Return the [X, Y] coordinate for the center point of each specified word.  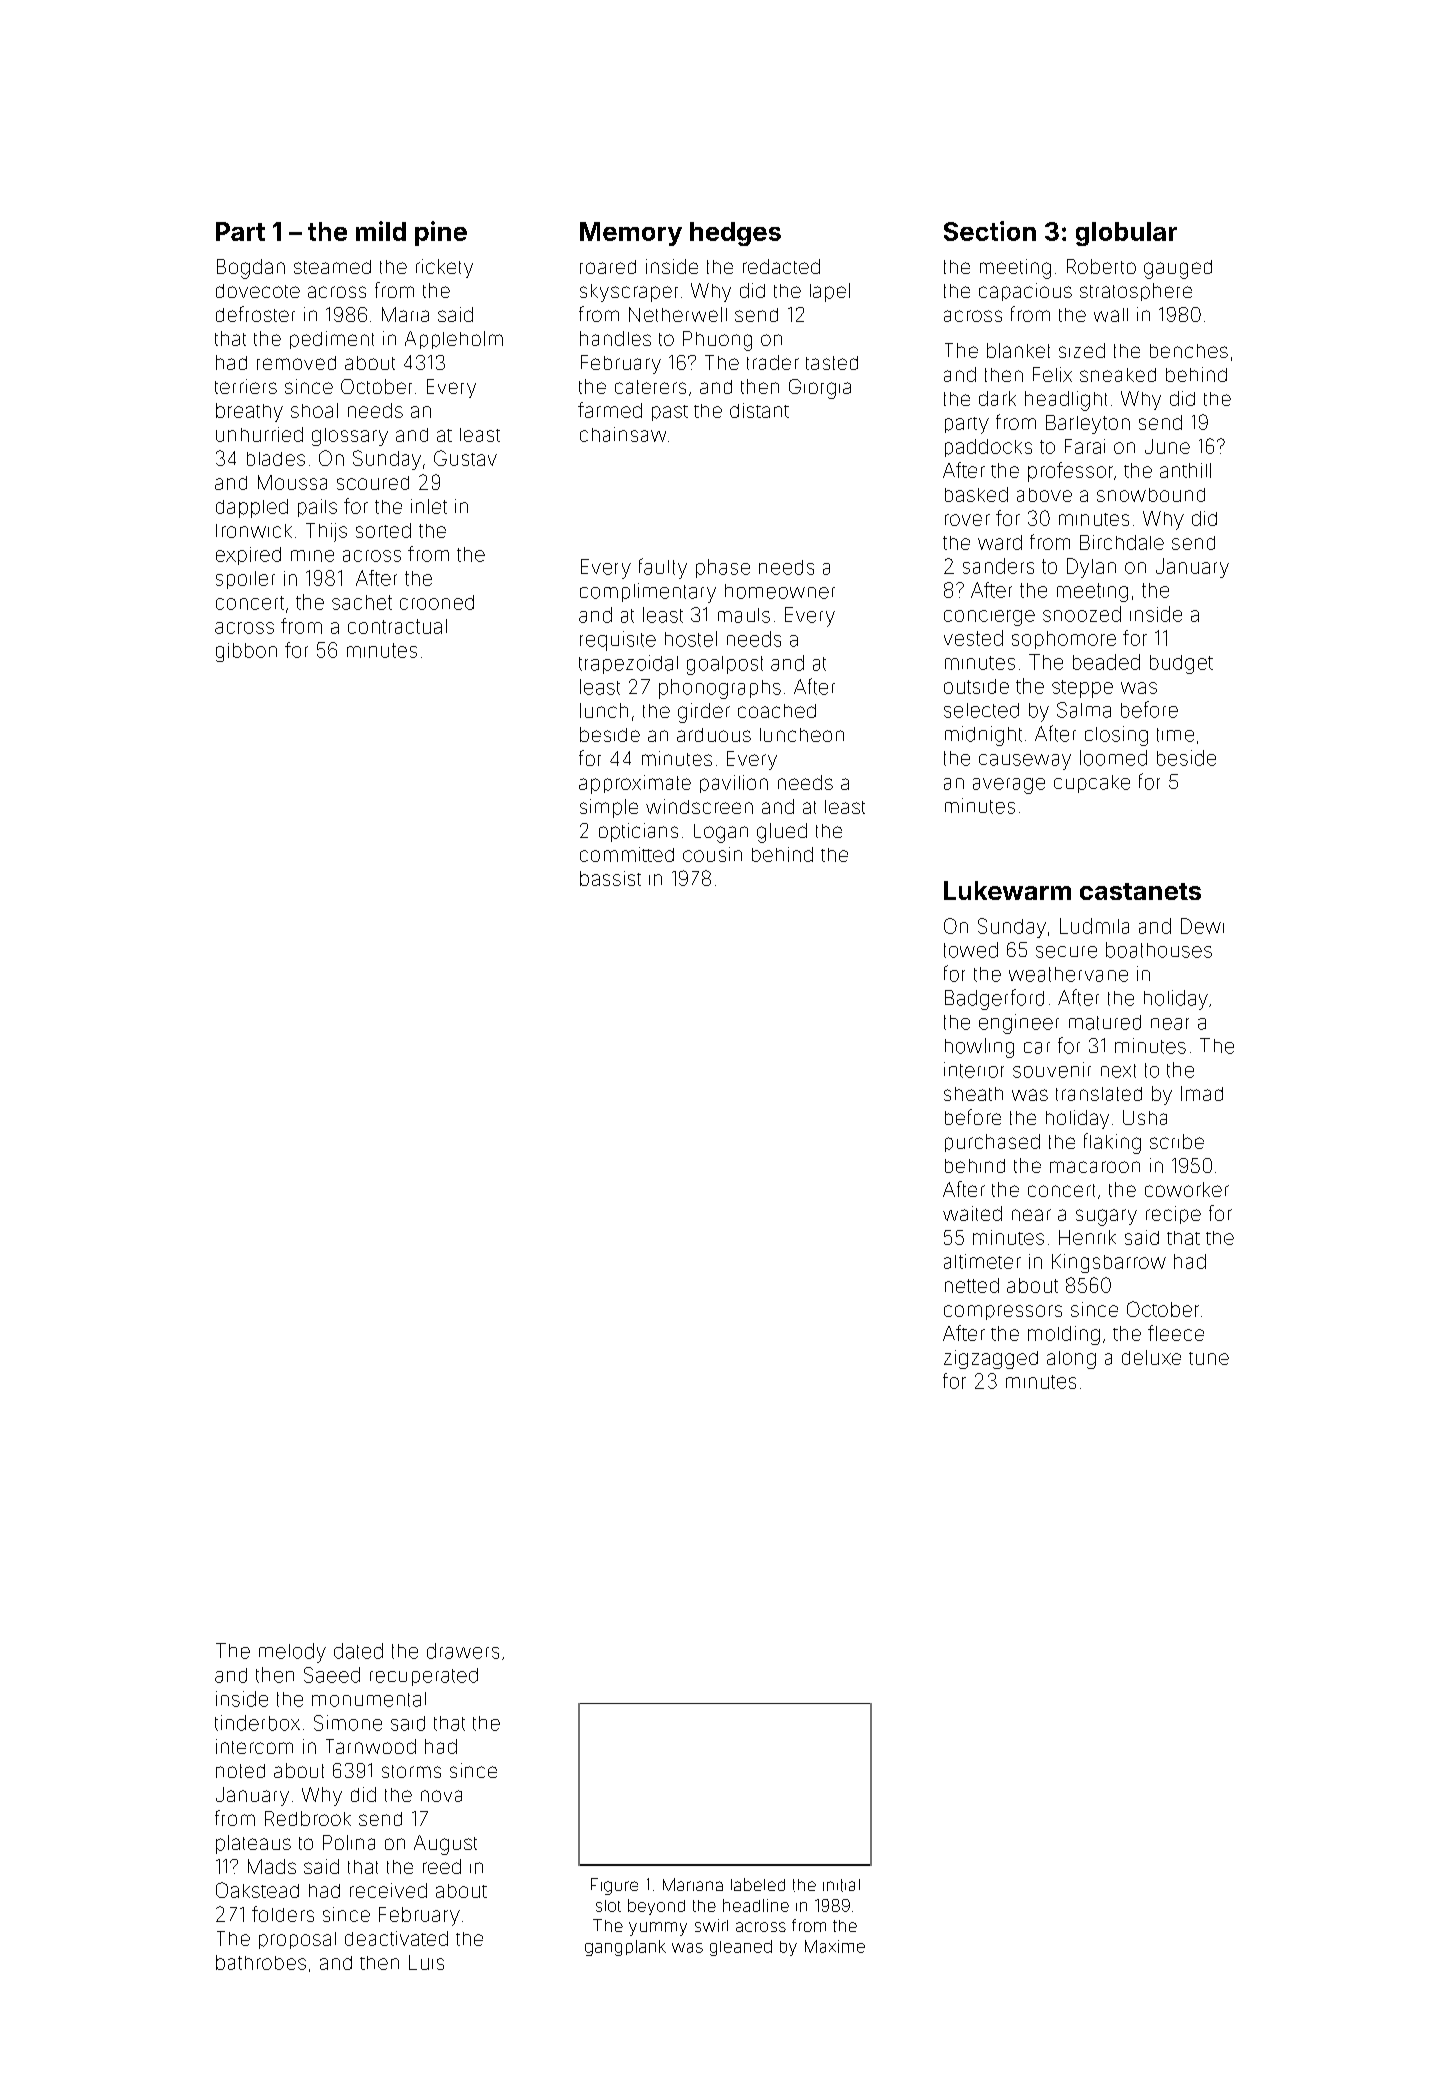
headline [756, 1905]
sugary [1106, 1217]
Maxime [835, 1946]
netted [972, 1285]
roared [608, 267]
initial [841, 1885]
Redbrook [308, 1818]
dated [358, 1651]
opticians [638, 832]
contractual [397, 626]
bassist [610, 878]
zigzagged [991, 1359]
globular [1126, 234]
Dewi [1202, 926]
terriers [246, 386]
